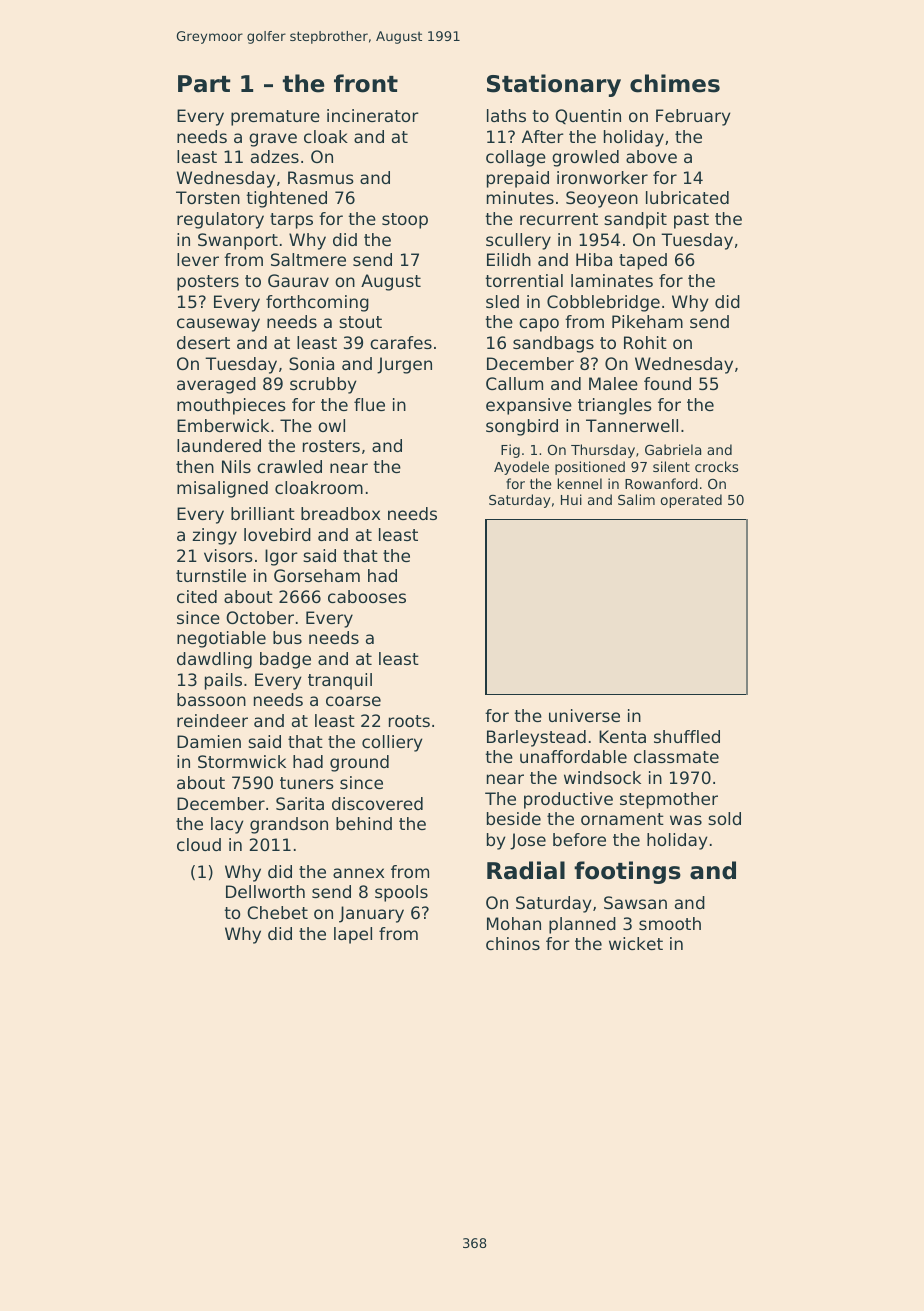 The width and height of the document is (924, 1311). I want to click on grave, so click(273, 140).
